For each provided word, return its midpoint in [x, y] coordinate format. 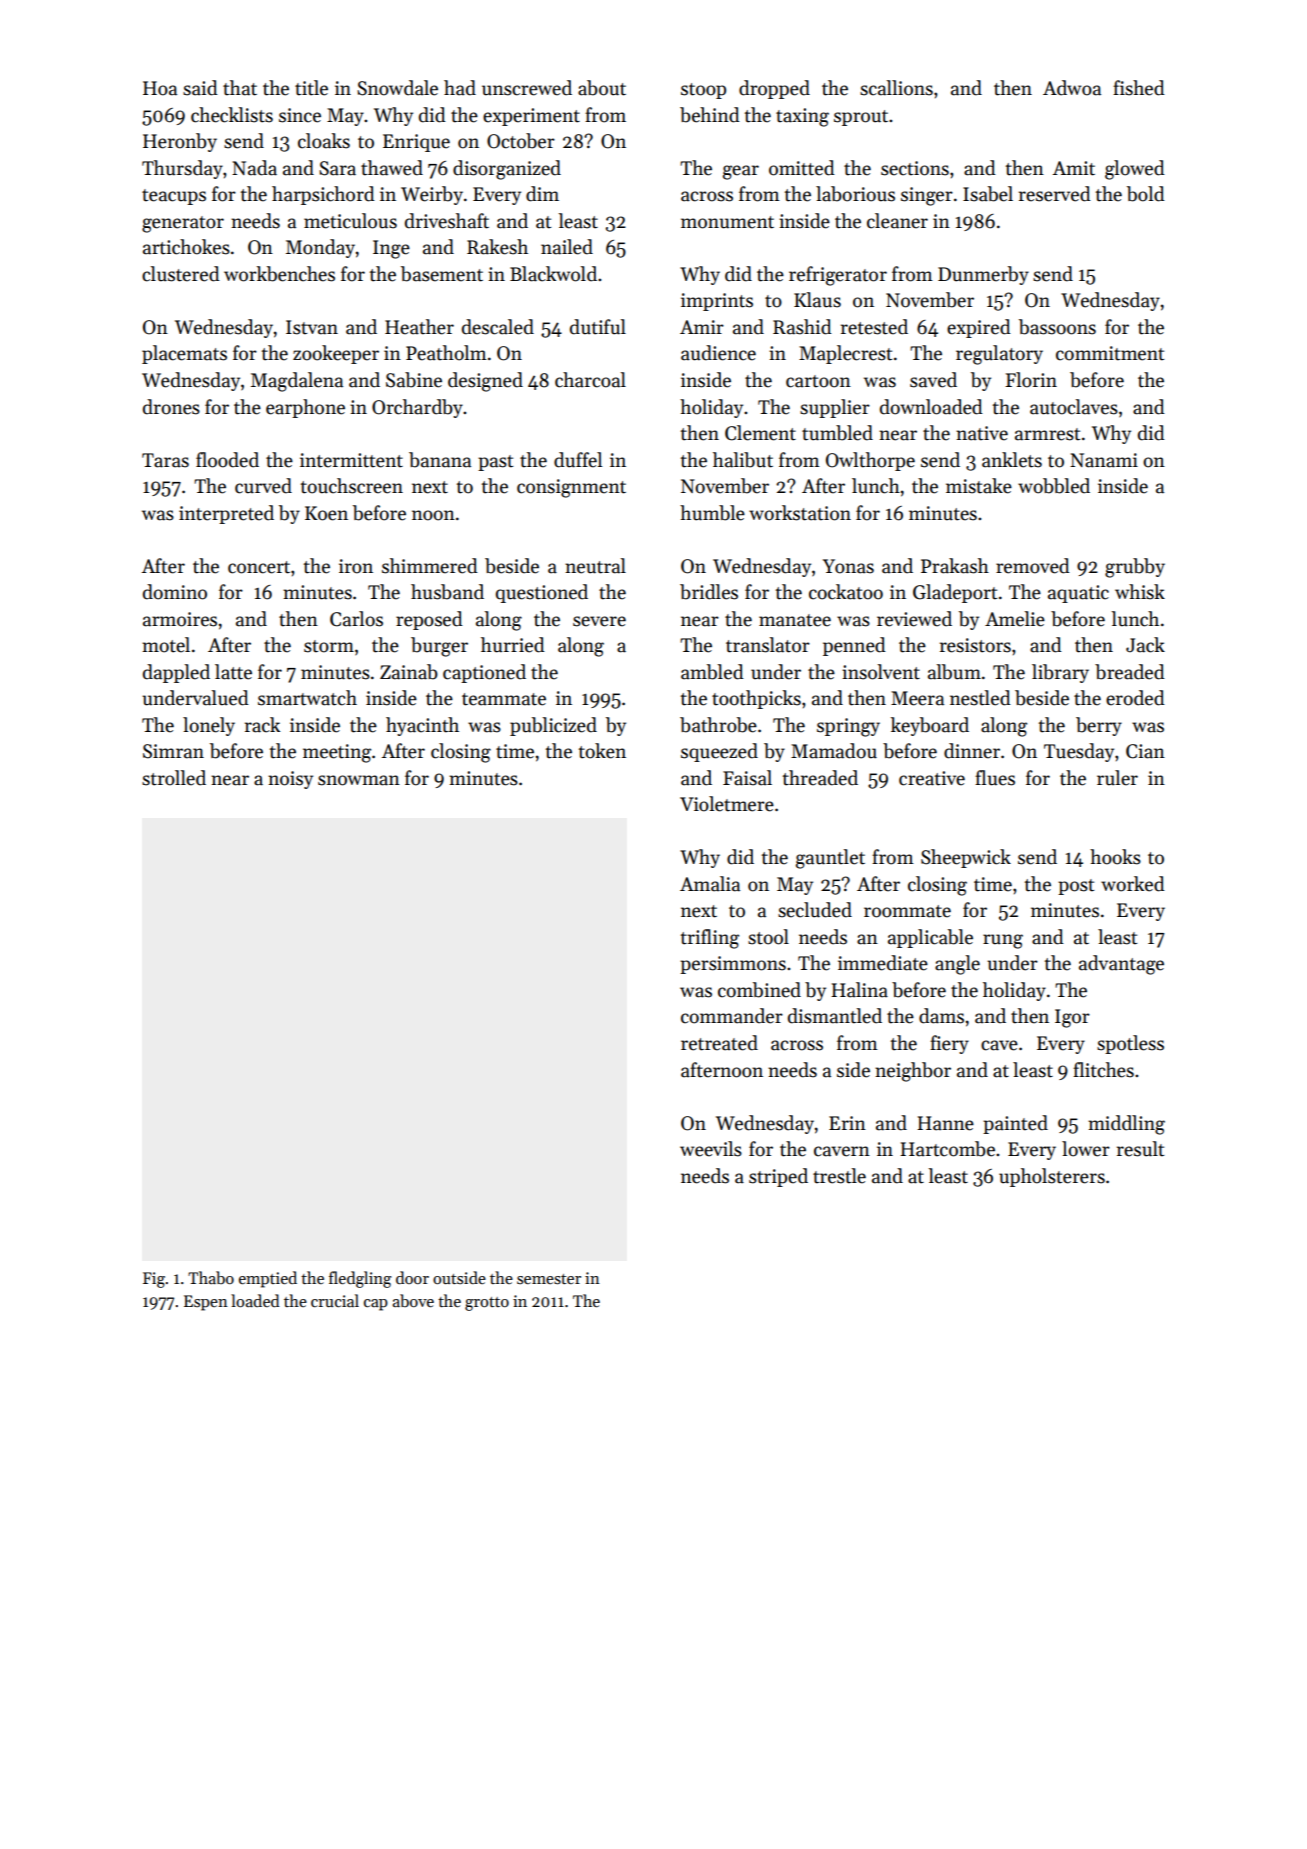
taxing [802, 117]
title [311, 88]
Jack [1145, 645]
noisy [290, 780]
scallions [896, 88]
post [1076, 887]
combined [759, 990]
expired [979, 328]
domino [175, 592]
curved [263, 486]
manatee [795, 620]
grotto [487, 1304]
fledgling [360, 1279]
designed [485, 382]
